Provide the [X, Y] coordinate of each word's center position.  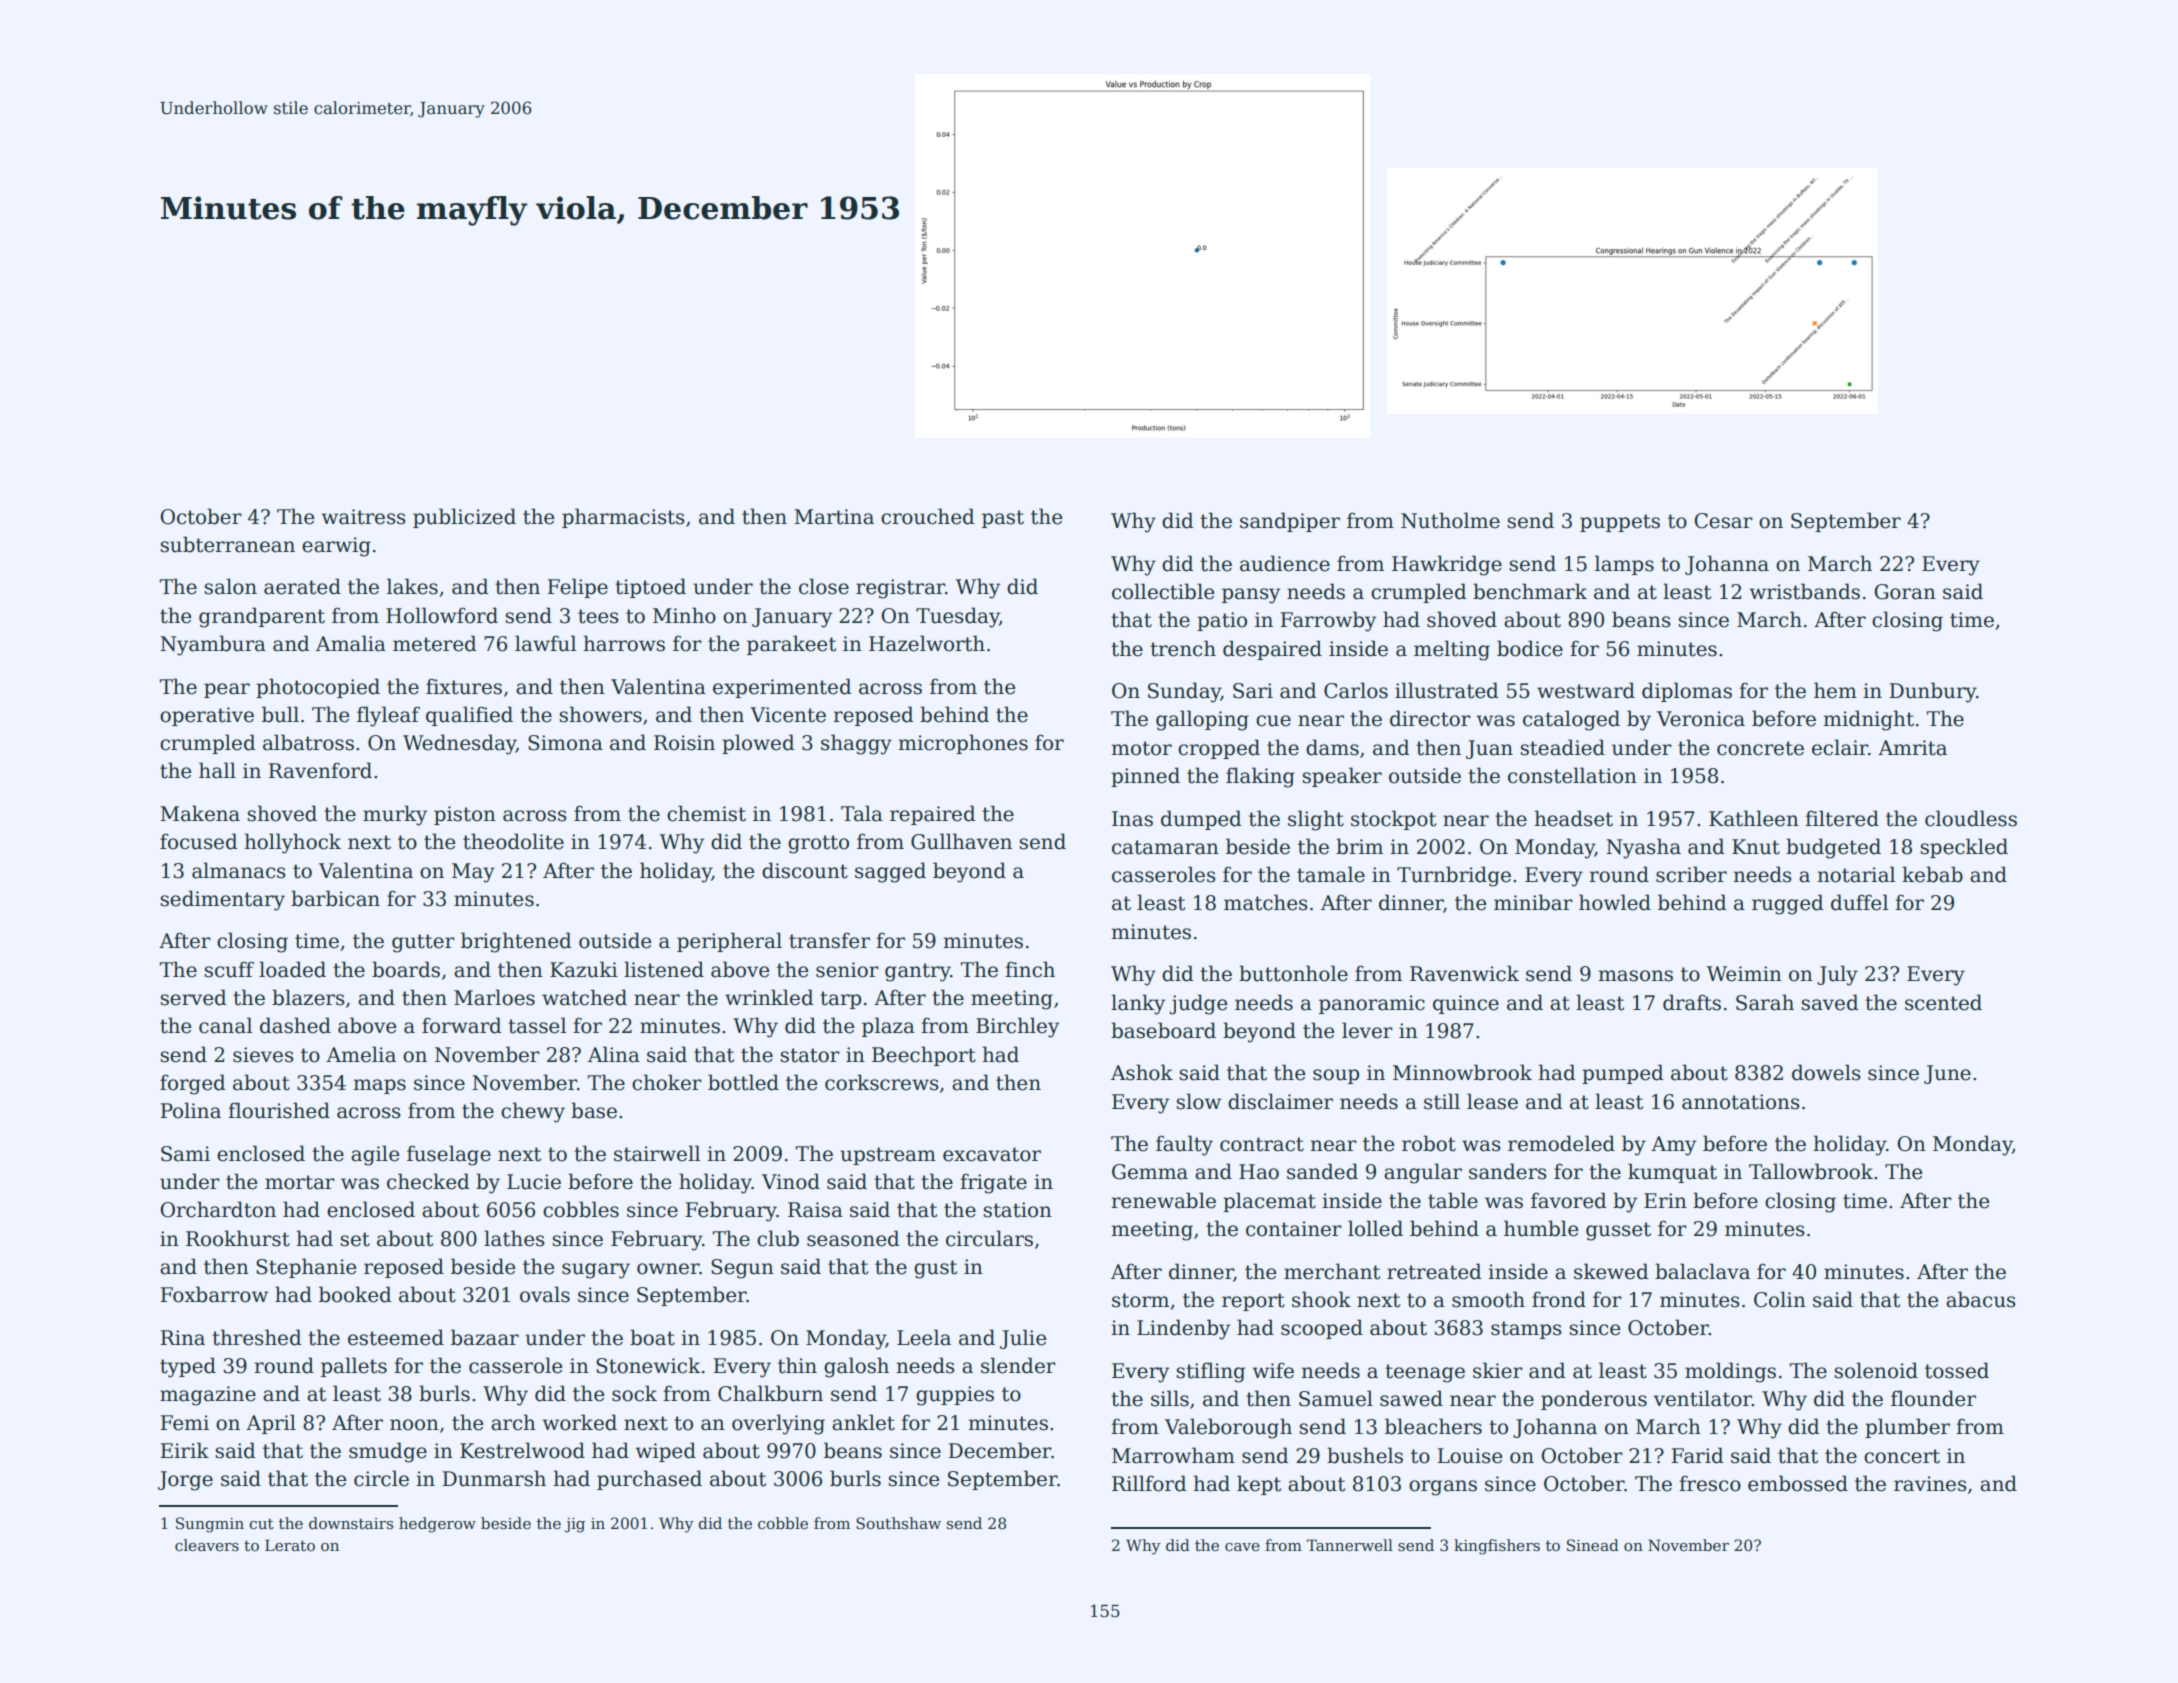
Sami [185, 1154]
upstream [888, 1156]
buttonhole [1293, 973]
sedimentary [222, 900]
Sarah [1765, 1002]
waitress [364, 517]
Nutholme [1450, 520]
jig [575, 1525]
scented [1943, 1002]
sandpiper [1290, 522]
